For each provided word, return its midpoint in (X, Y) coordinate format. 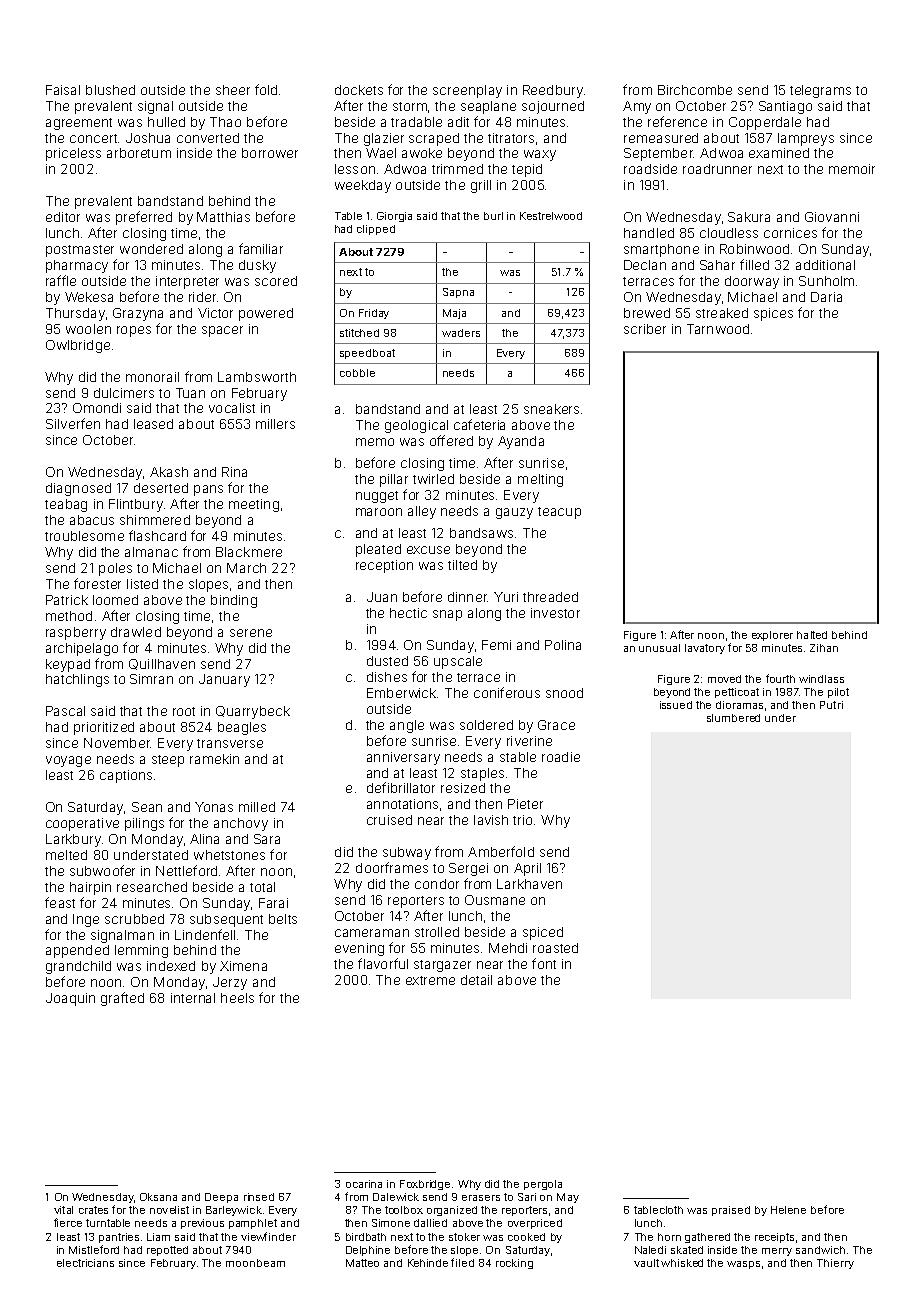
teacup (559, 513)
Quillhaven (162, 664)
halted (812, 635)
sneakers (551, 409)
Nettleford (186, 870)
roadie (561, 757)
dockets (359, 90)
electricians (85, 1263)
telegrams (820, 91)
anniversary (403, 758)
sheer (233, 90)
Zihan (824, 648)
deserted (161, 488)
